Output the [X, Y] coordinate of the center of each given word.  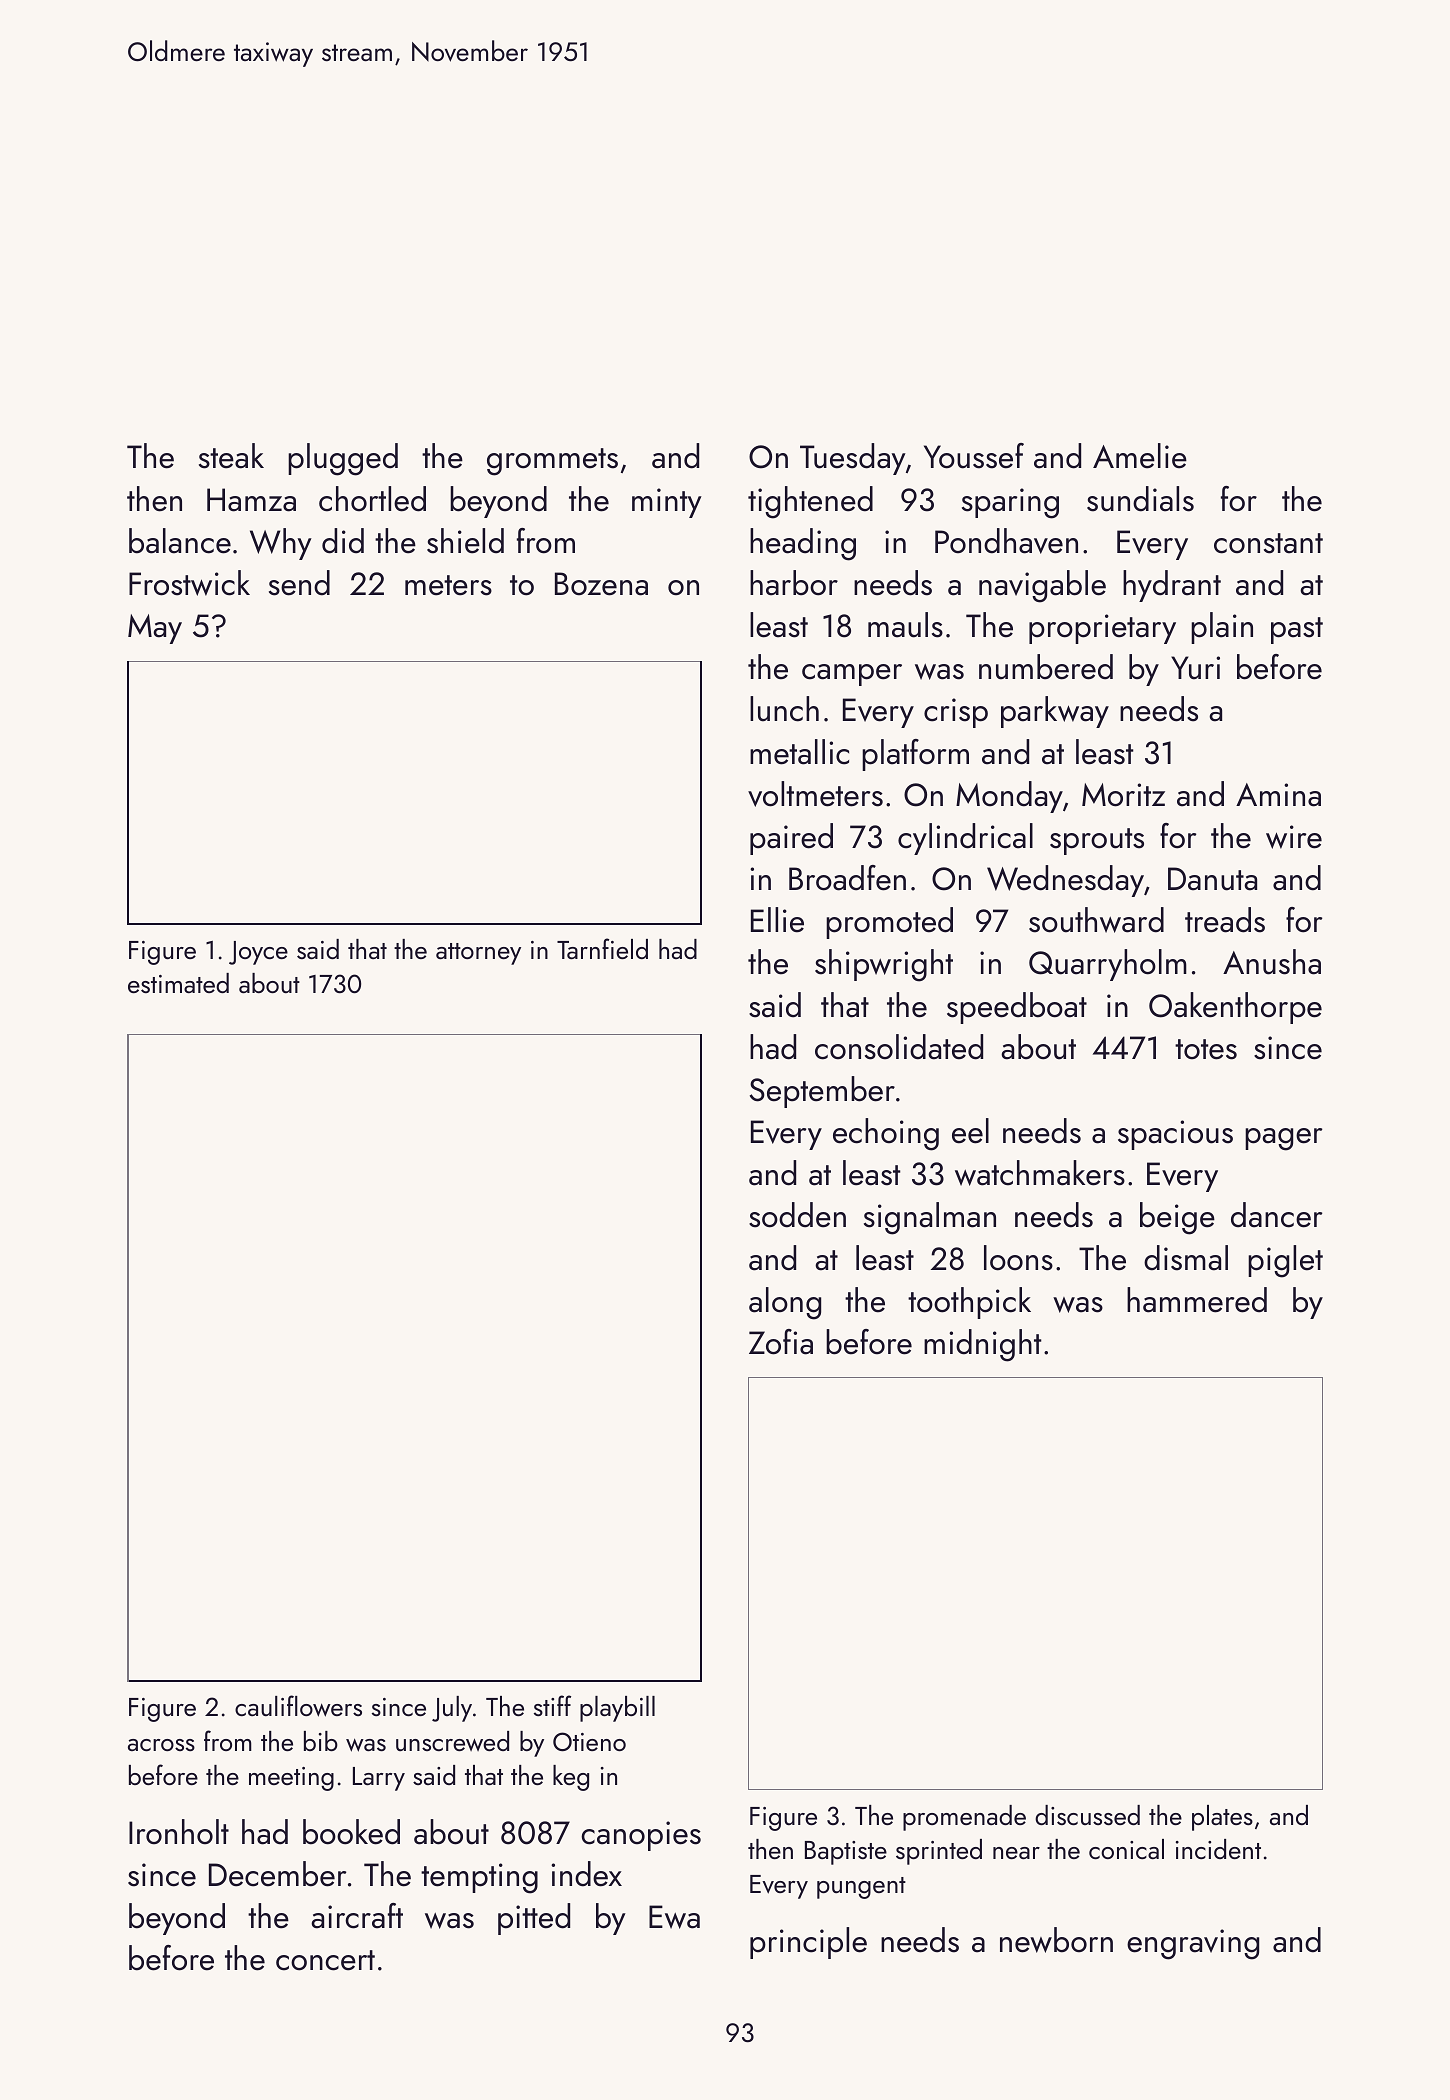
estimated [178, 983]
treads [1225, 920]
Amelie [1140, 456]
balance [180, 541]
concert [325, 1960]
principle [808, 1943]
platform [915, 755]
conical [1126, 1849]
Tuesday [853, 459]
